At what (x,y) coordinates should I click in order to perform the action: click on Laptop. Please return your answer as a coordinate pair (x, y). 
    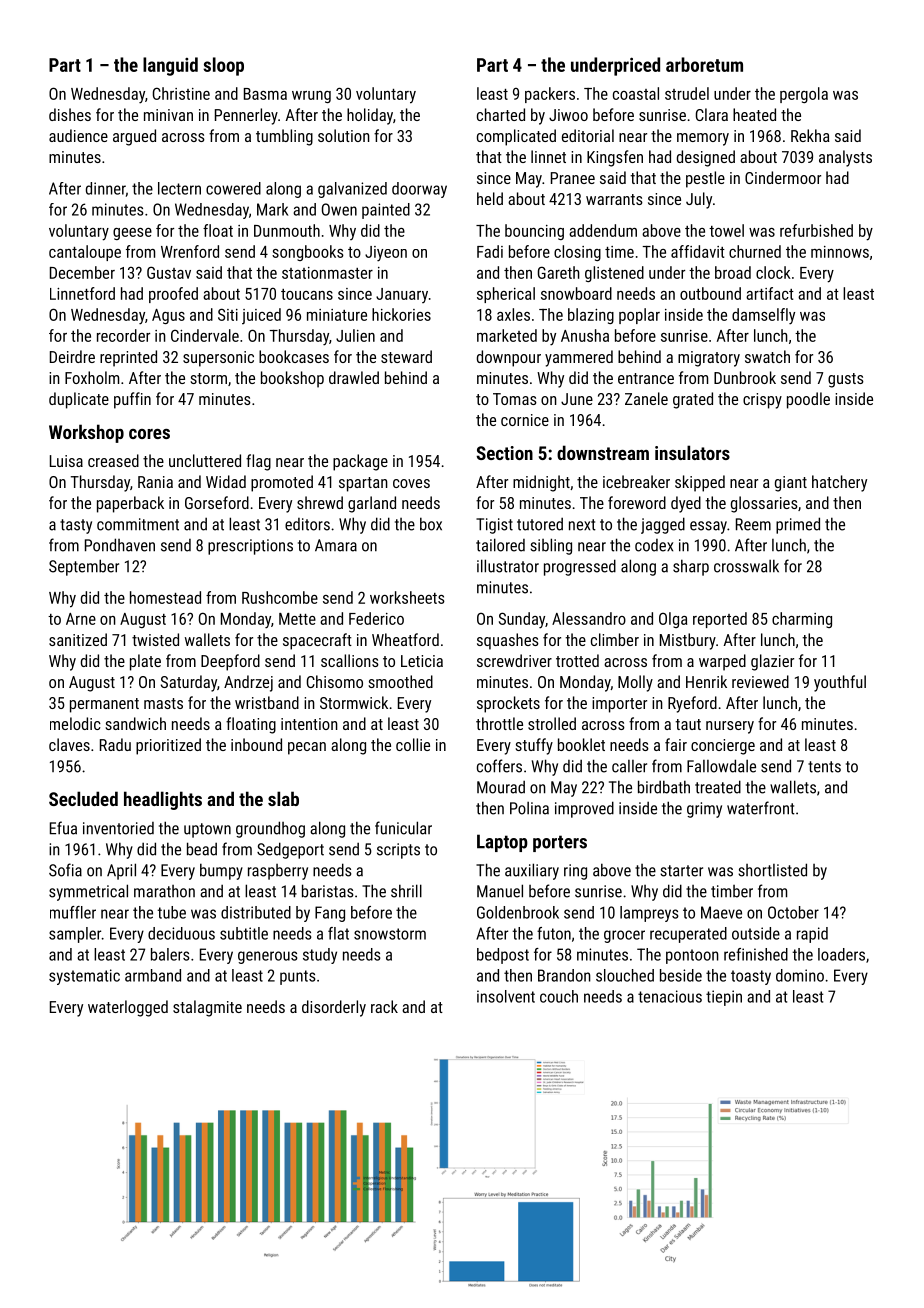
    Looking at the image, I should click on (502, 843).
